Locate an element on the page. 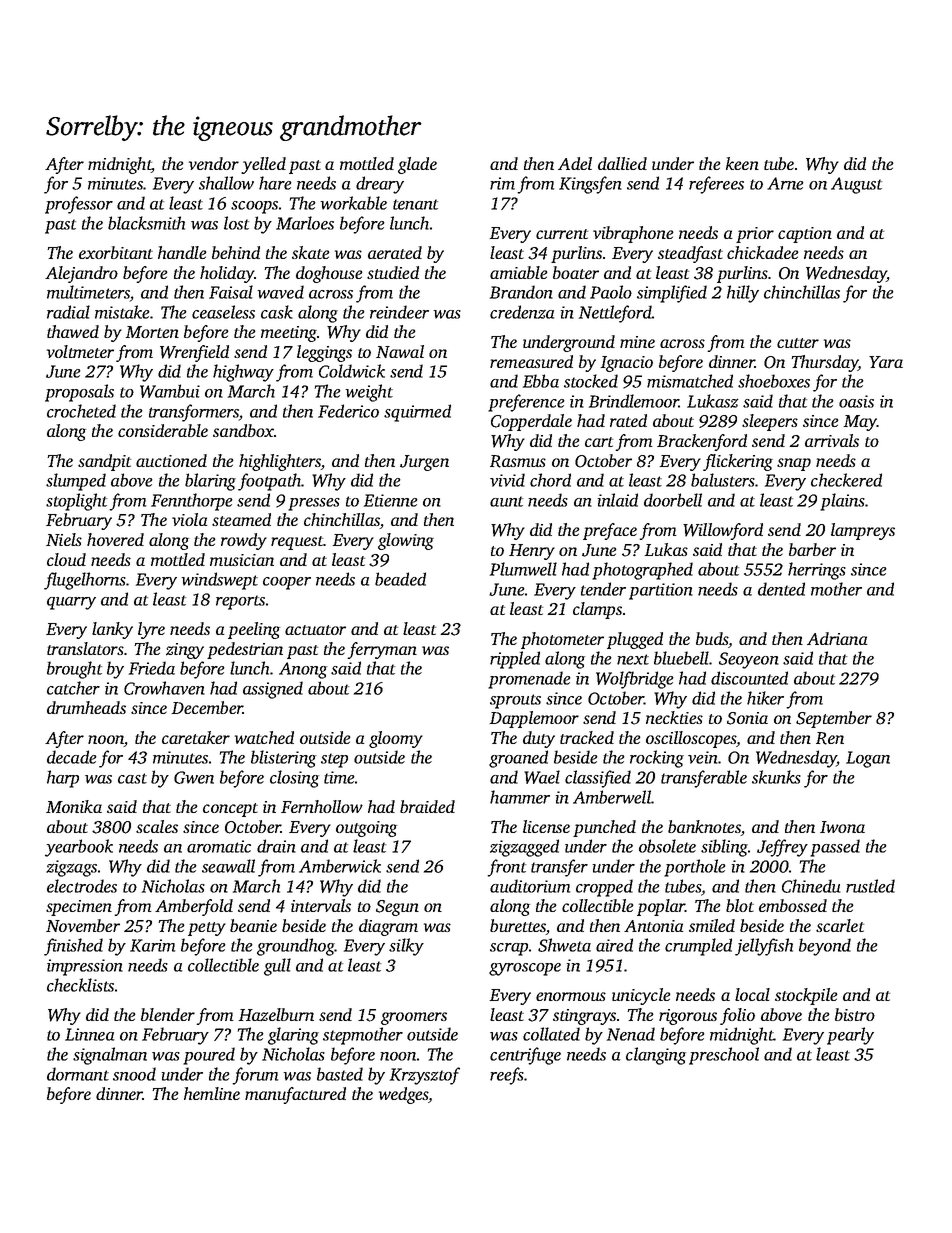 The image size is (952, 1233). lampreys is located at coordinates (863, 531).
